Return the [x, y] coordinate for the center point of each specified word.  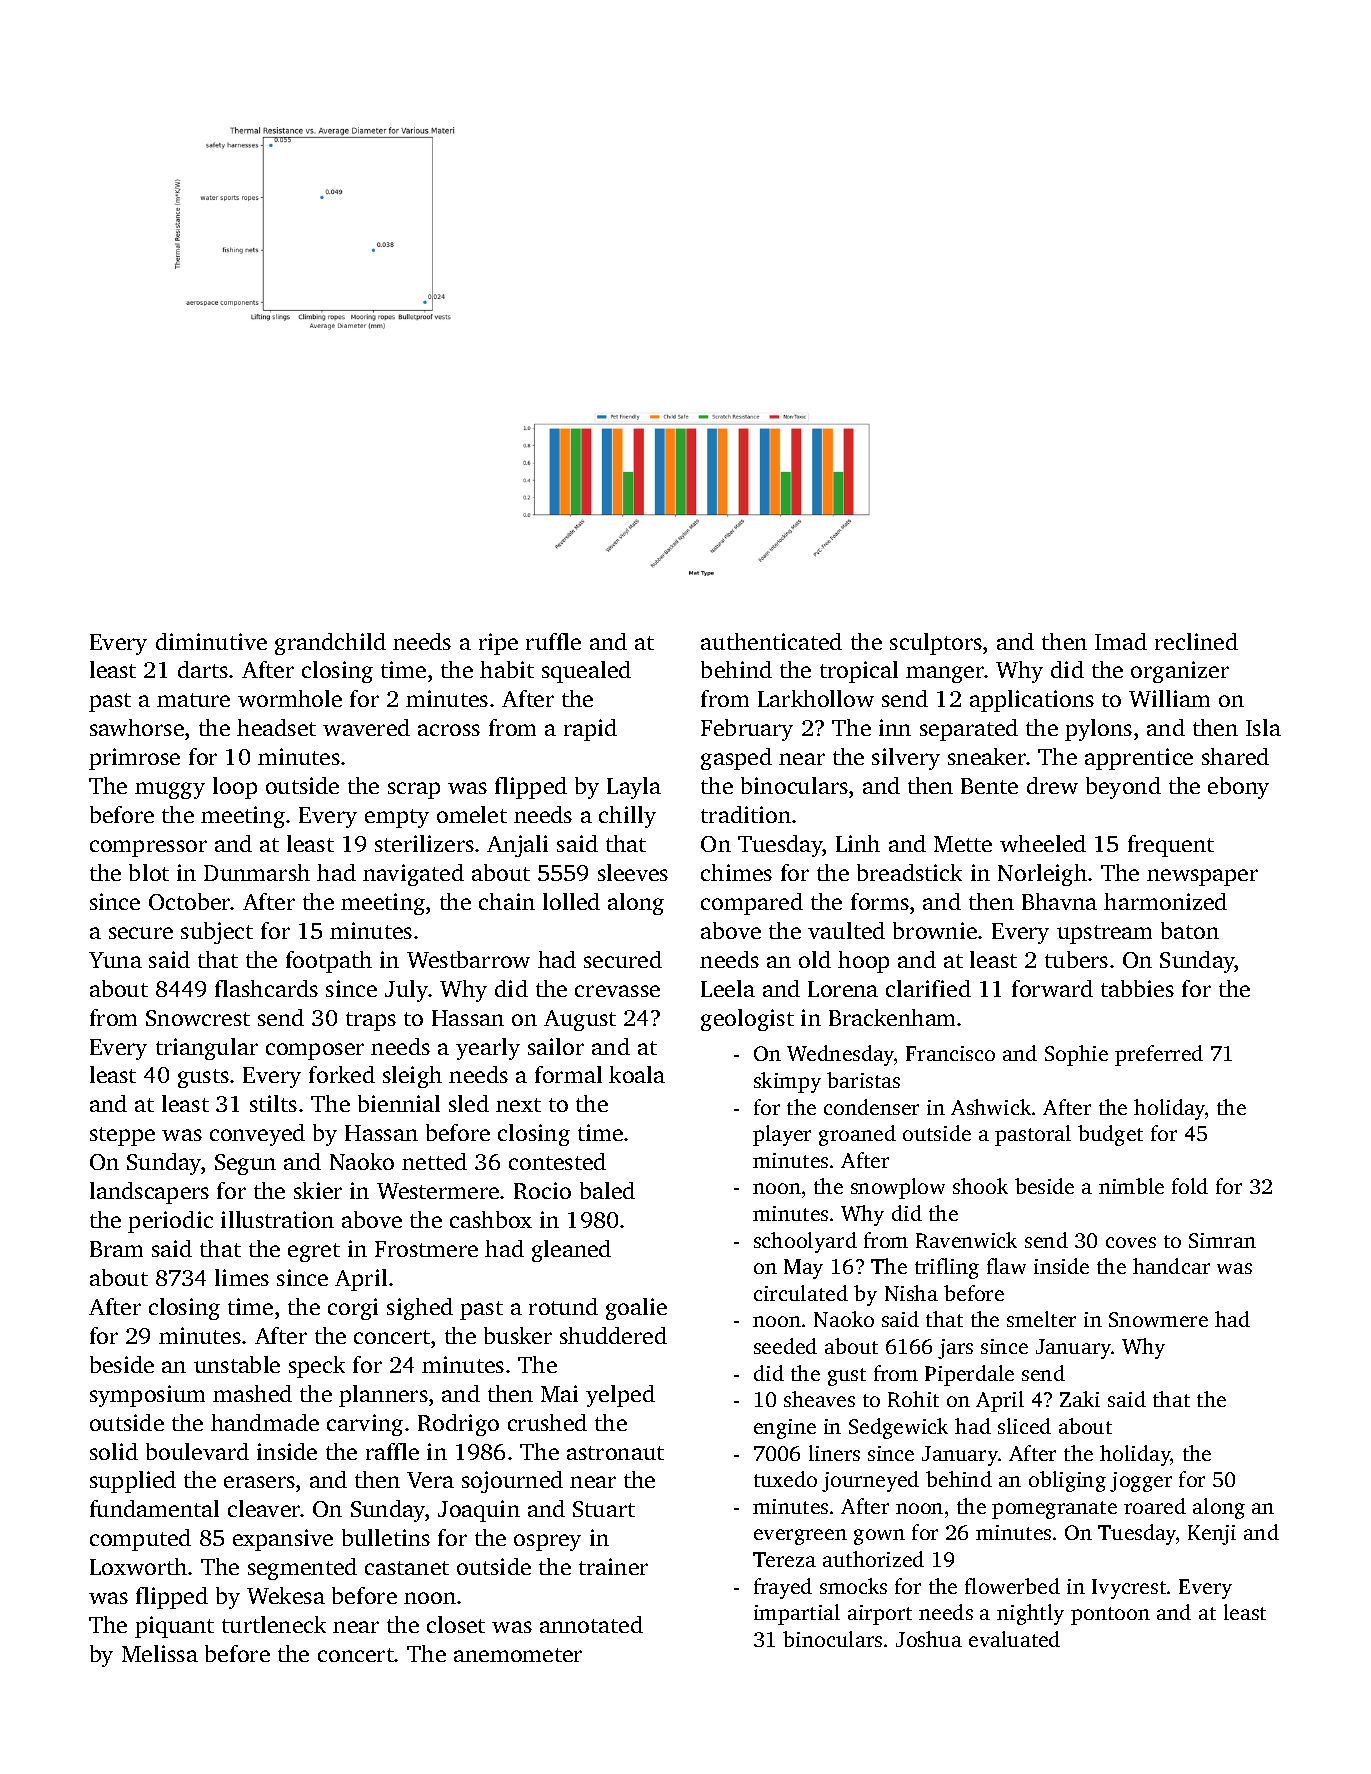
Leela [728, 988]
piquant [174, 1627]
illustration [277, 1219]
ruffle [553, 641]
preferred [1159, 1055]
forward [1052, 988]
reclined [1196, 641]
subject [217, 933]
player [782, 1135]
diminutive [211, 641]
